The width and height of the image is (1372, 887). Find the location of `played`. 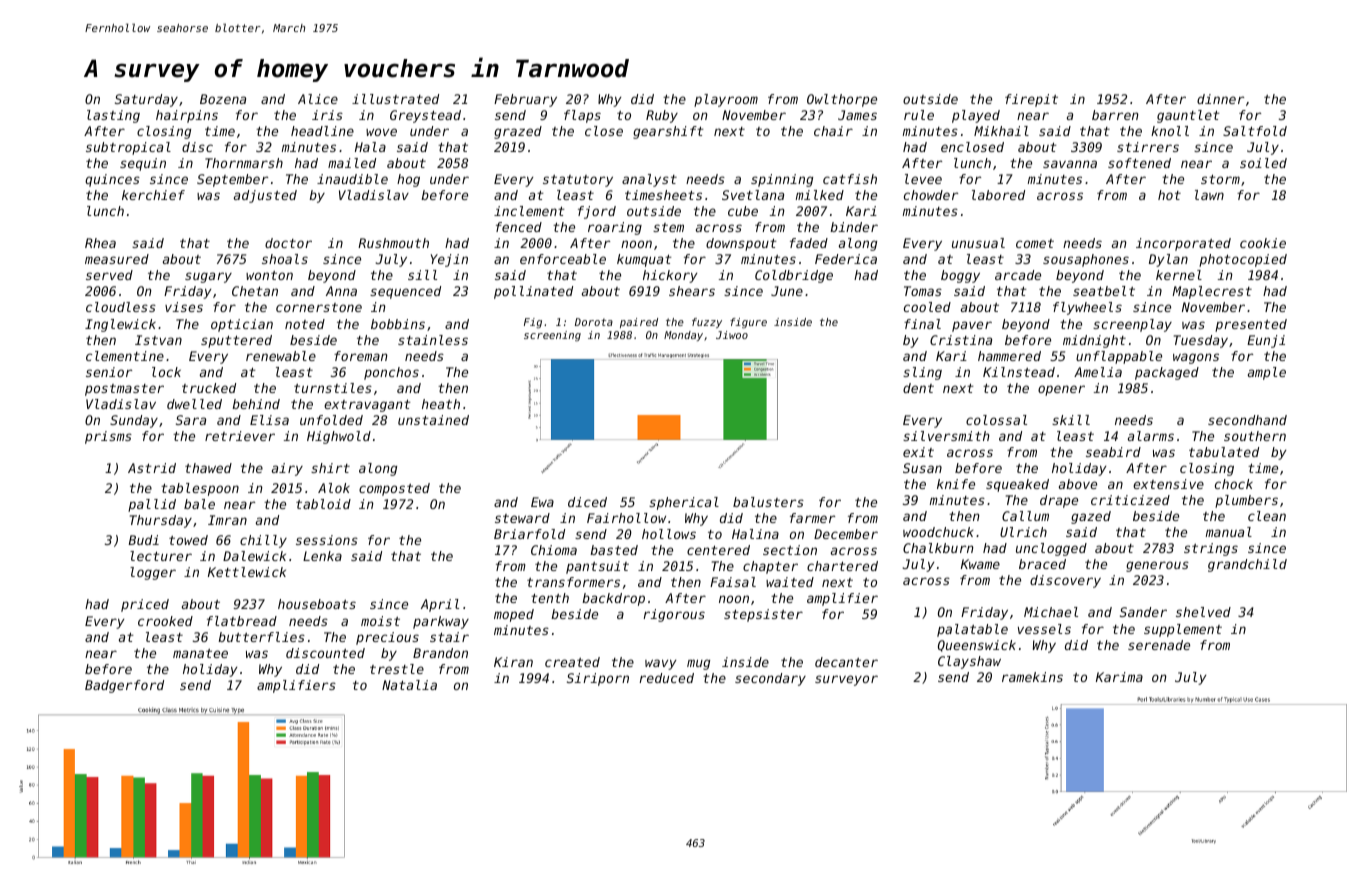

played is located at coordinates (976, 116).
